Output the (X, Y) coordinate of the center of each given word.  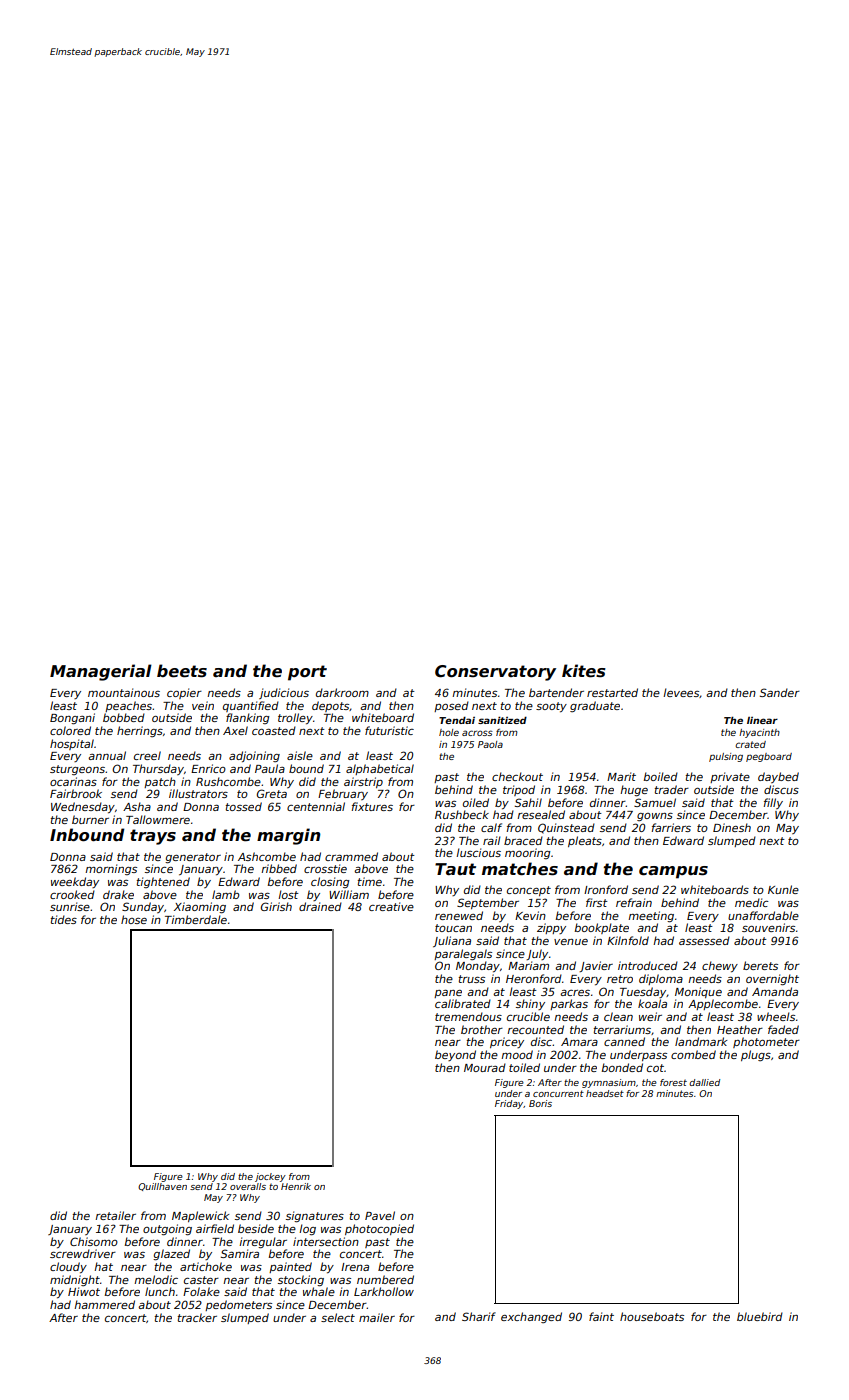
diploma (661, 979)
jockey (270, 1177)
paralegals (463, 954)
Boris (540, 1103)
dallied (704, 1082)
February (343, 794)
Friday (509, 1104)
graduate (595, 706)
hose (134, 919)
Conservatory (495, 673)
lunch (160, 1291)
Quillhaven (162, 1187)
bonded (622, 1067)
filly (773, 803)
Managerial (101, 672)
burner (90, 819)
